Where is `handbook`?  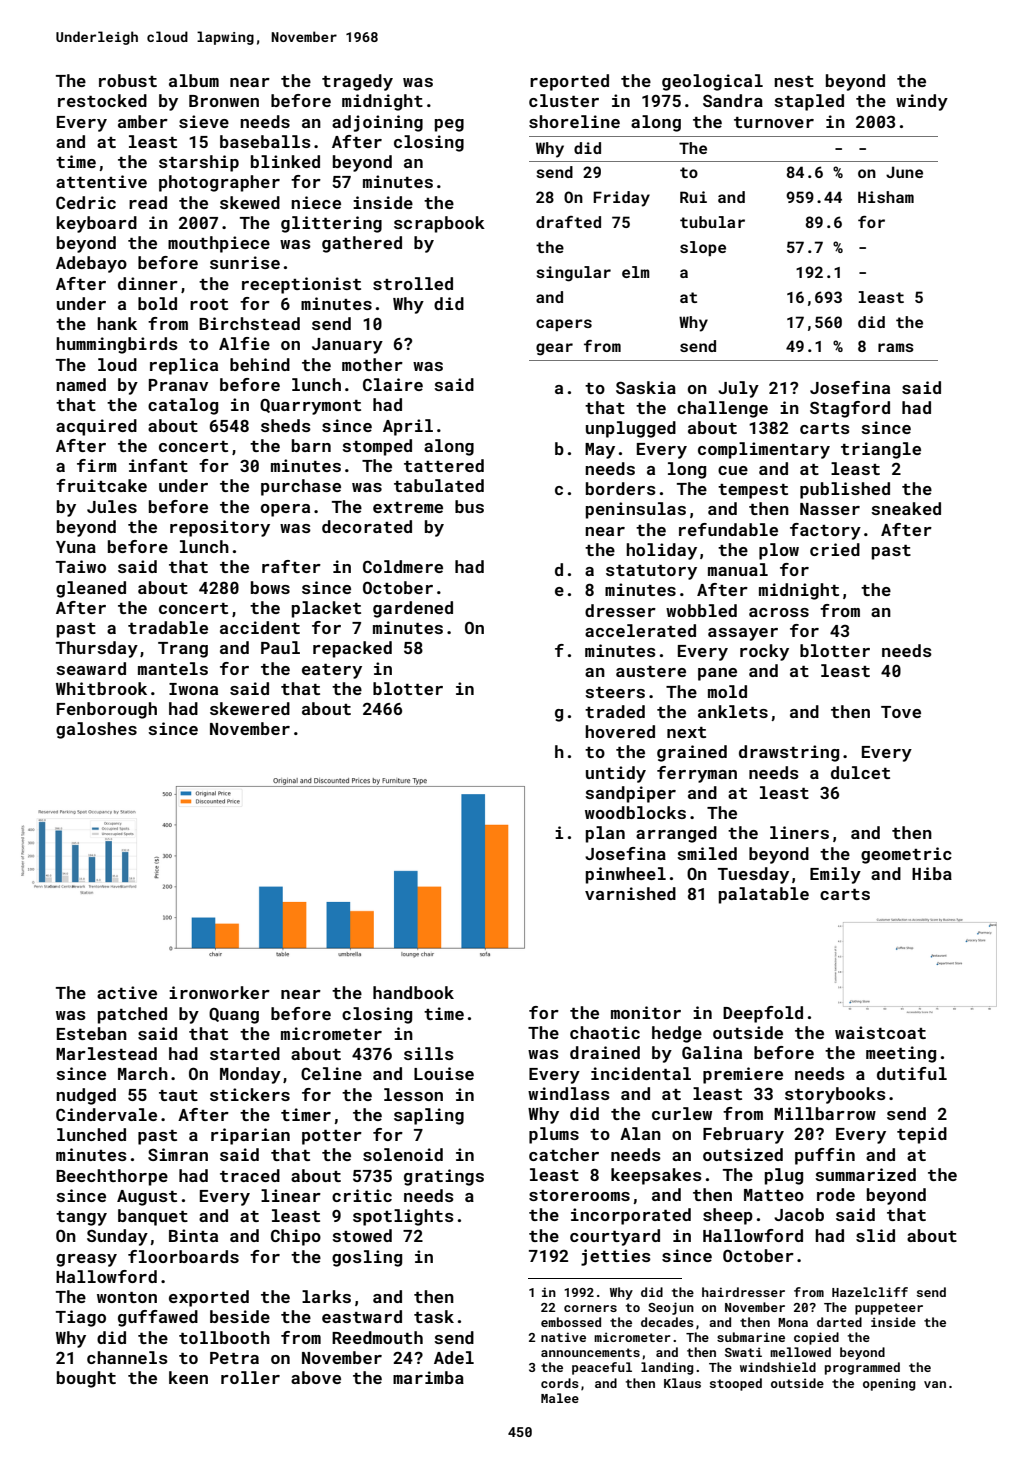
handbook is located at coordinates (413, 992).
